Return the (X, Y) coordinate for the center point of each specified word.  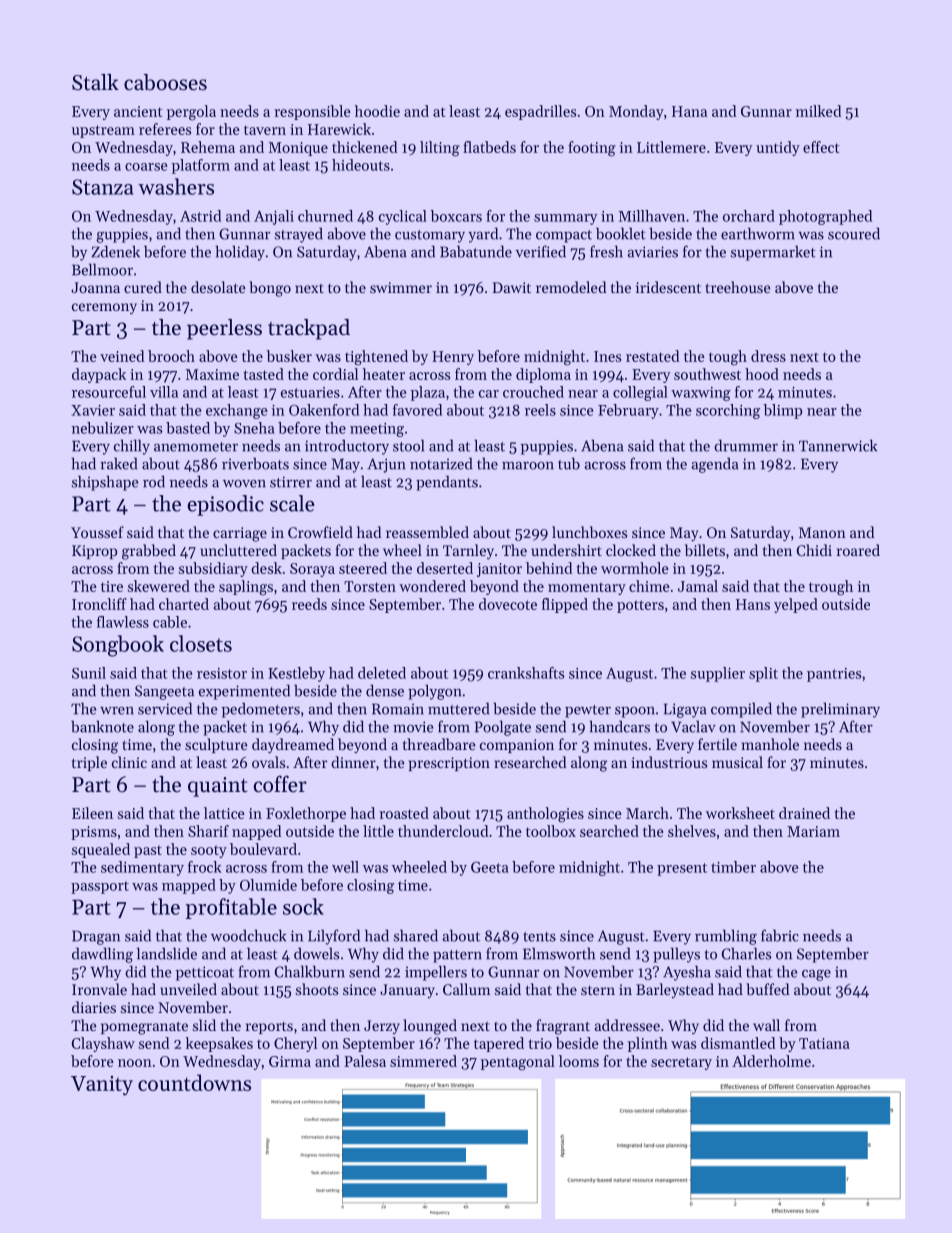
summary (565, 219)
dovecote (508, 604)
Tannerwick (838, 445)
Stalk (95, 82)
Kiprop (94, 552)
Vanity (102, 1086)
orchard (749, 216)
